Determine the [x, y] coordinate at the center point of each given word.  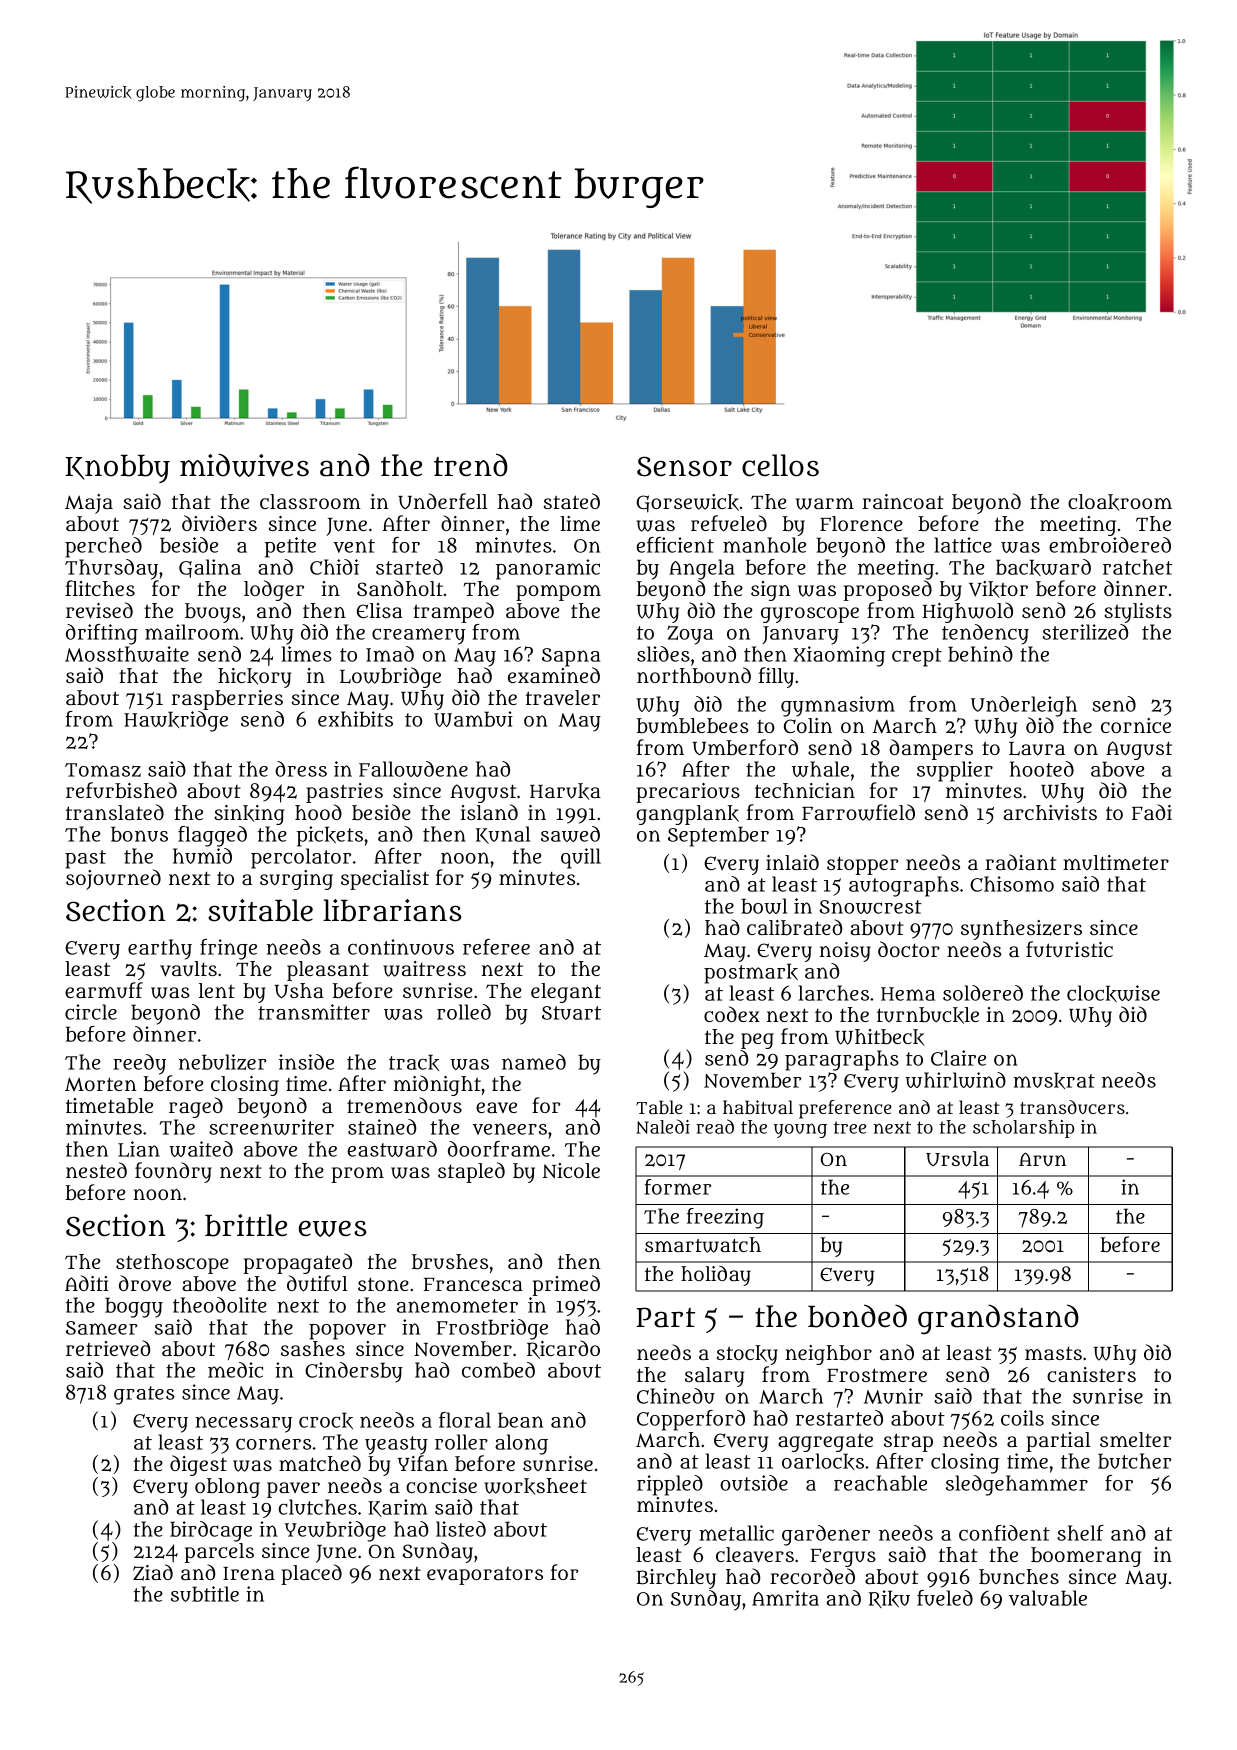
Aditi [86, 1283]
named [534, 1062]
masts [1053, 1353]
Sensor [684, 466]
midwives [244, 465]
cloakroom [1120, 502]
